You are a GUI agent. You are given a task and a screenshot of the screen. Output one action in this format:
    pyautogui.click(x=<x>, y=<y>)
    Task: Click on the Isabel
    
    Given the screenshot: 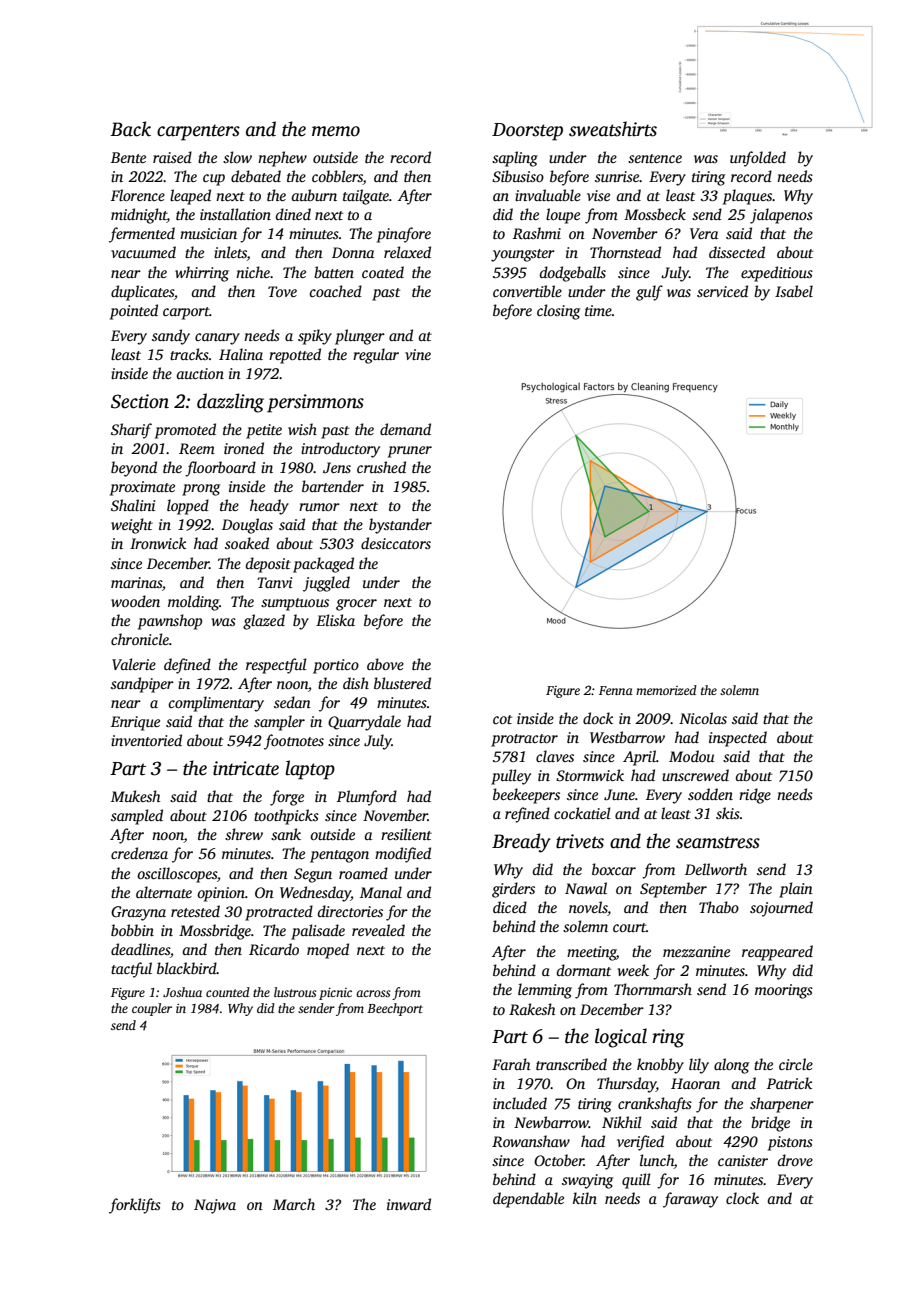 What is the action you would take?
    pyautogui.click(x=794, y=291)
